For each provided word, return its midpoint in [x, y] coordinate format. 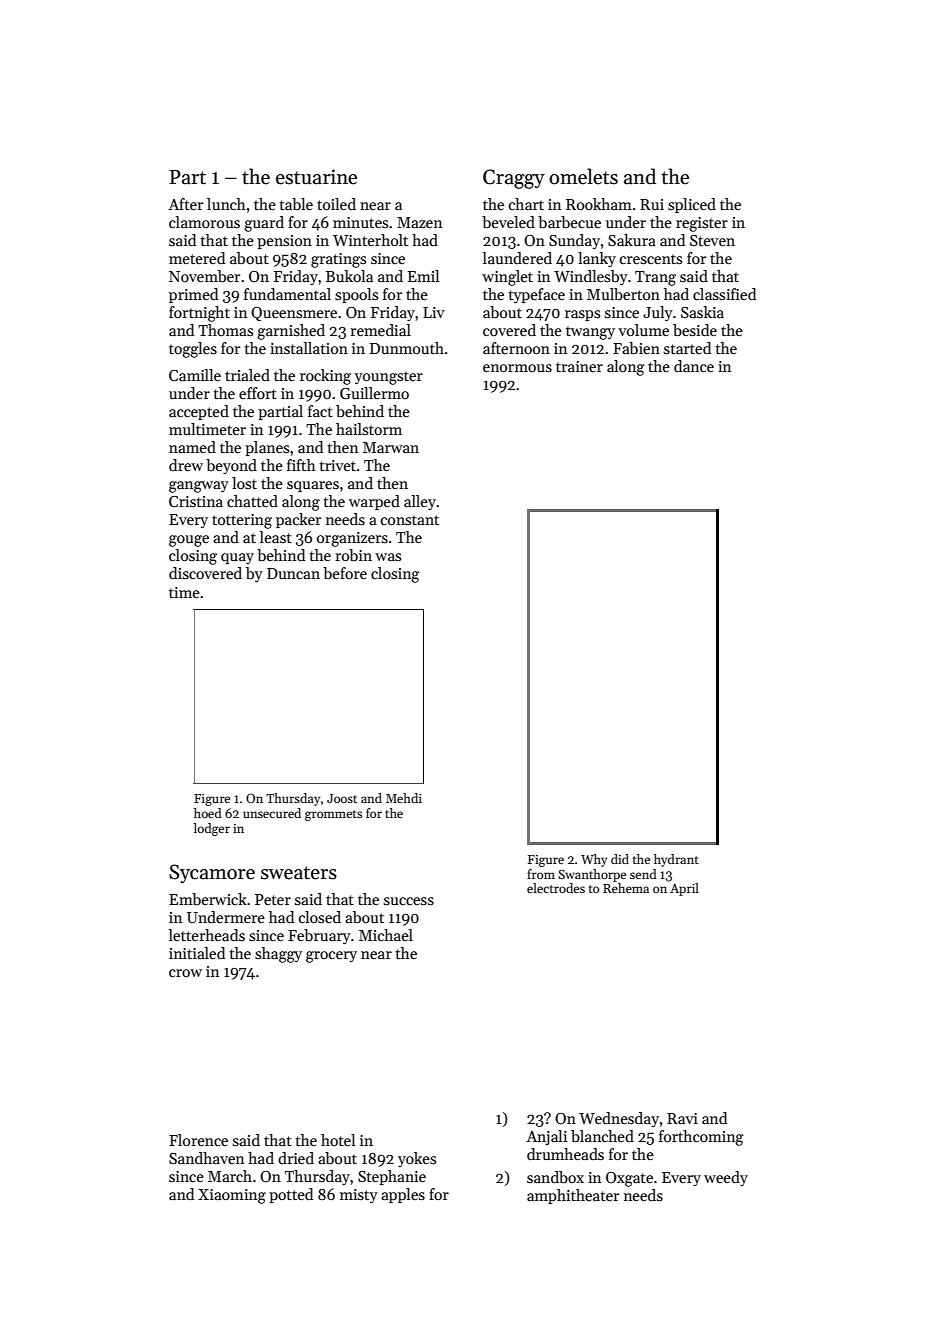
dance [694, 366]
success [409, 901]
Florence [198, 1140]
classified [724, 294]
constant [410, 520]
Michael [386, 935]
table [296, 204]
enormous [517, 368]
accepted [199, 412]
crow [185, 973]
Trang [655, 278]
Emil [423, 276]
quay [237, 558]
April [684, 889]
